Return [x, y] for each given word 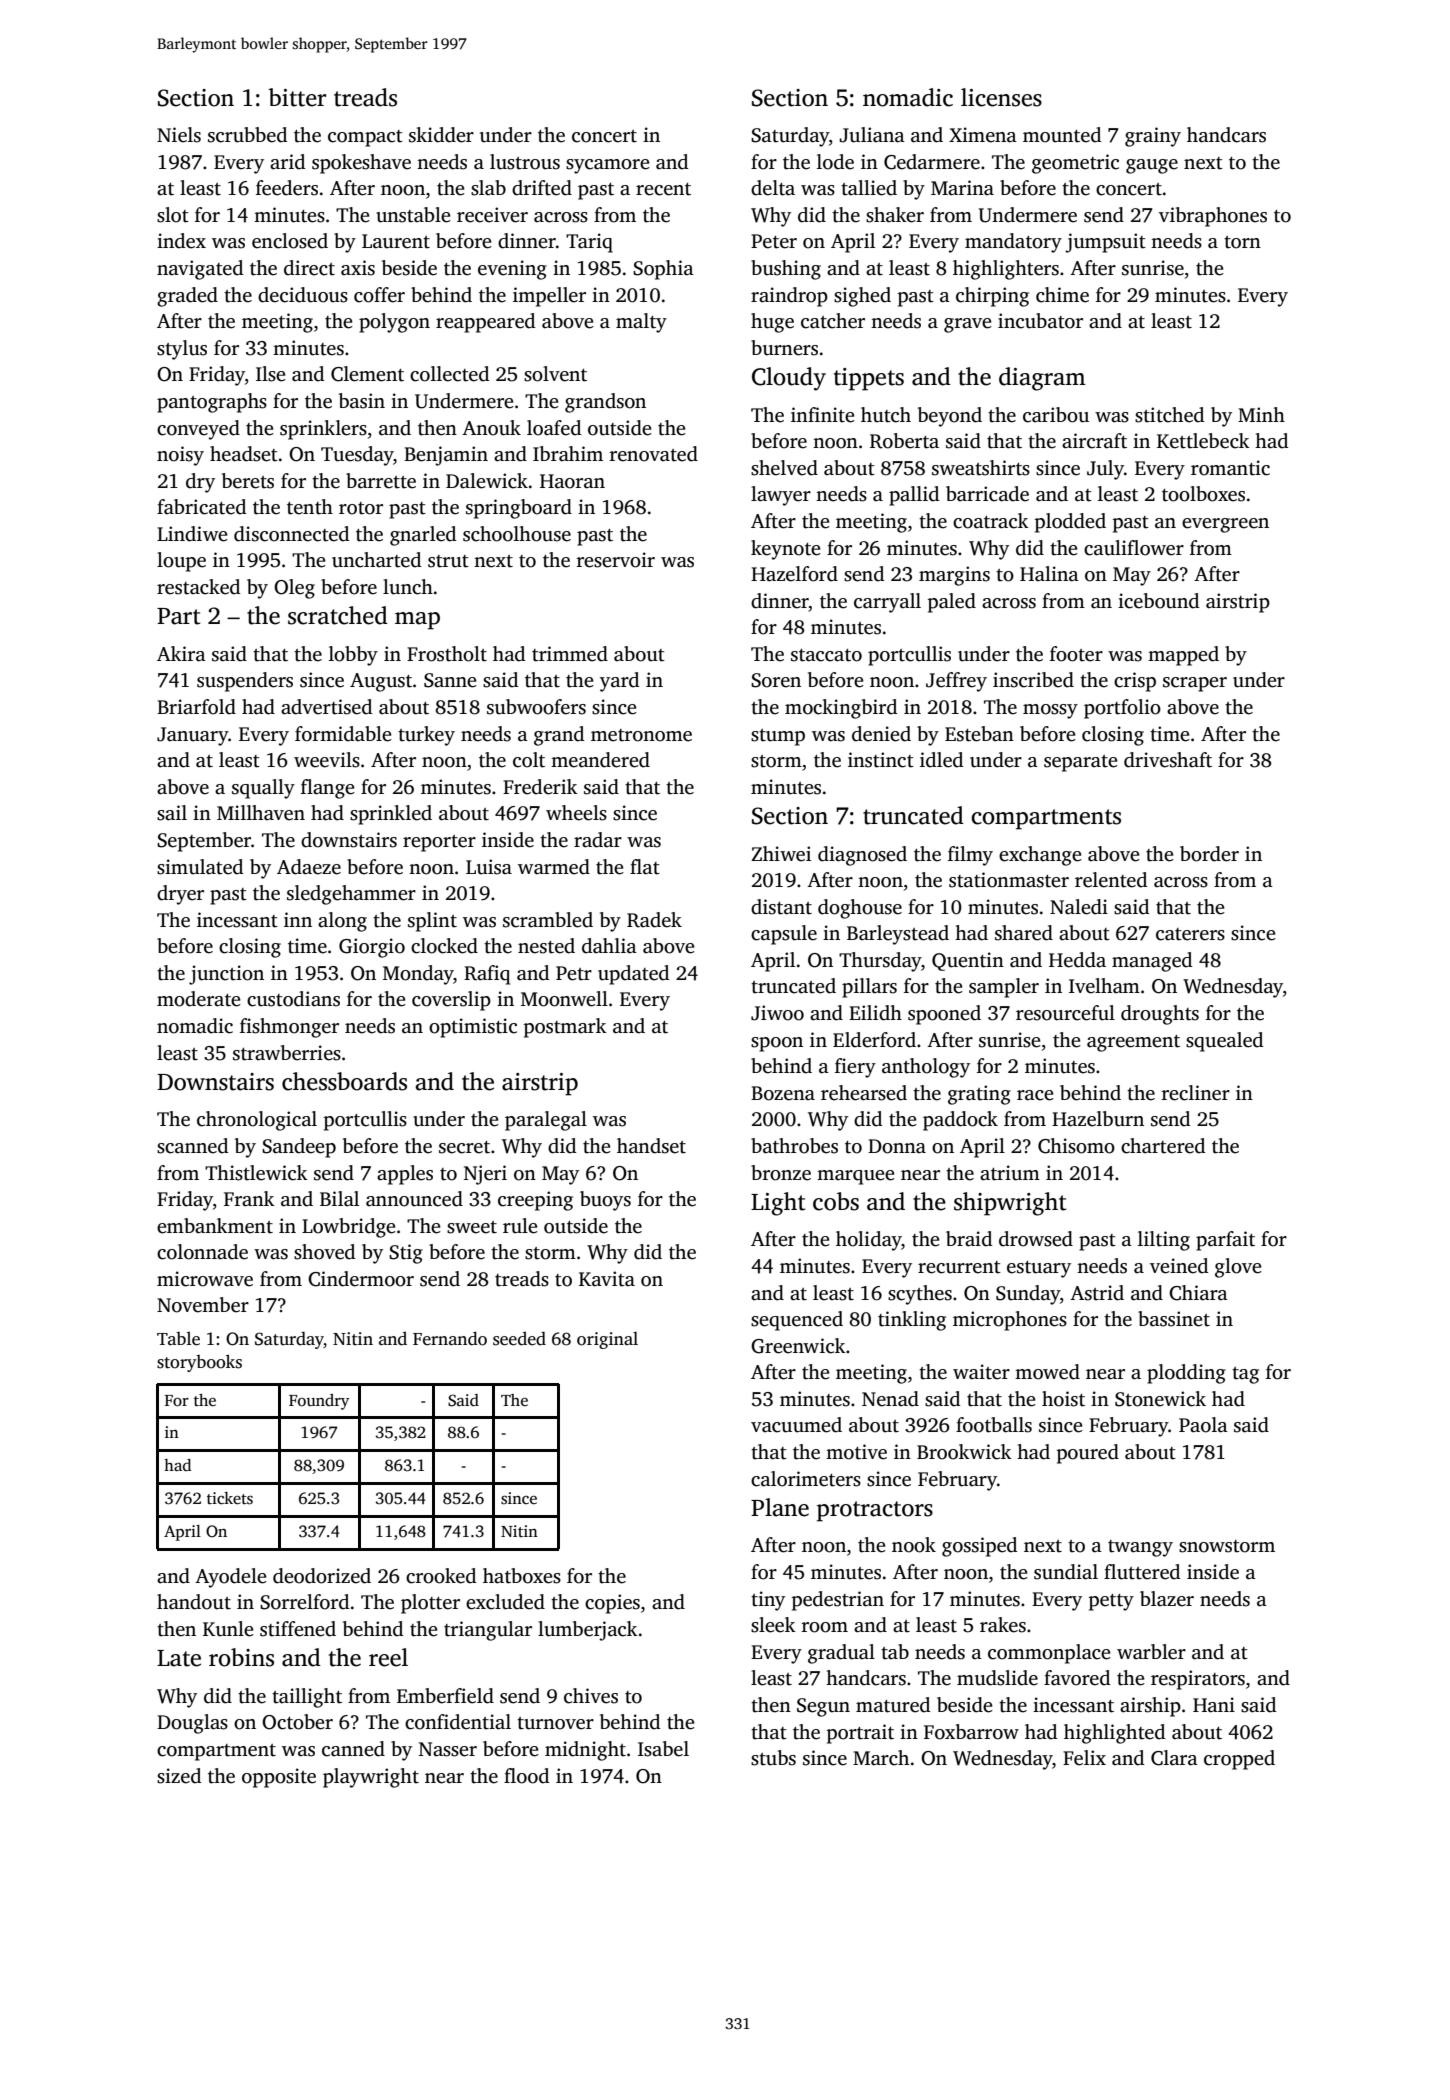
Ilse [271, 374]
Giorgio [372, 948]
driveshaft [1168, 760]
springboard [519, 509]
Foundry [319, 1402]
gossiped [979, 1547]
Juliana [872, 135]
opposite [279, 1778]
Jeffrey [956, 682]
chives [591, 1696]
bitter [297, 97]
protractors [875, 1511]
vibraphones [1213, 217]
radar [598, 840]
